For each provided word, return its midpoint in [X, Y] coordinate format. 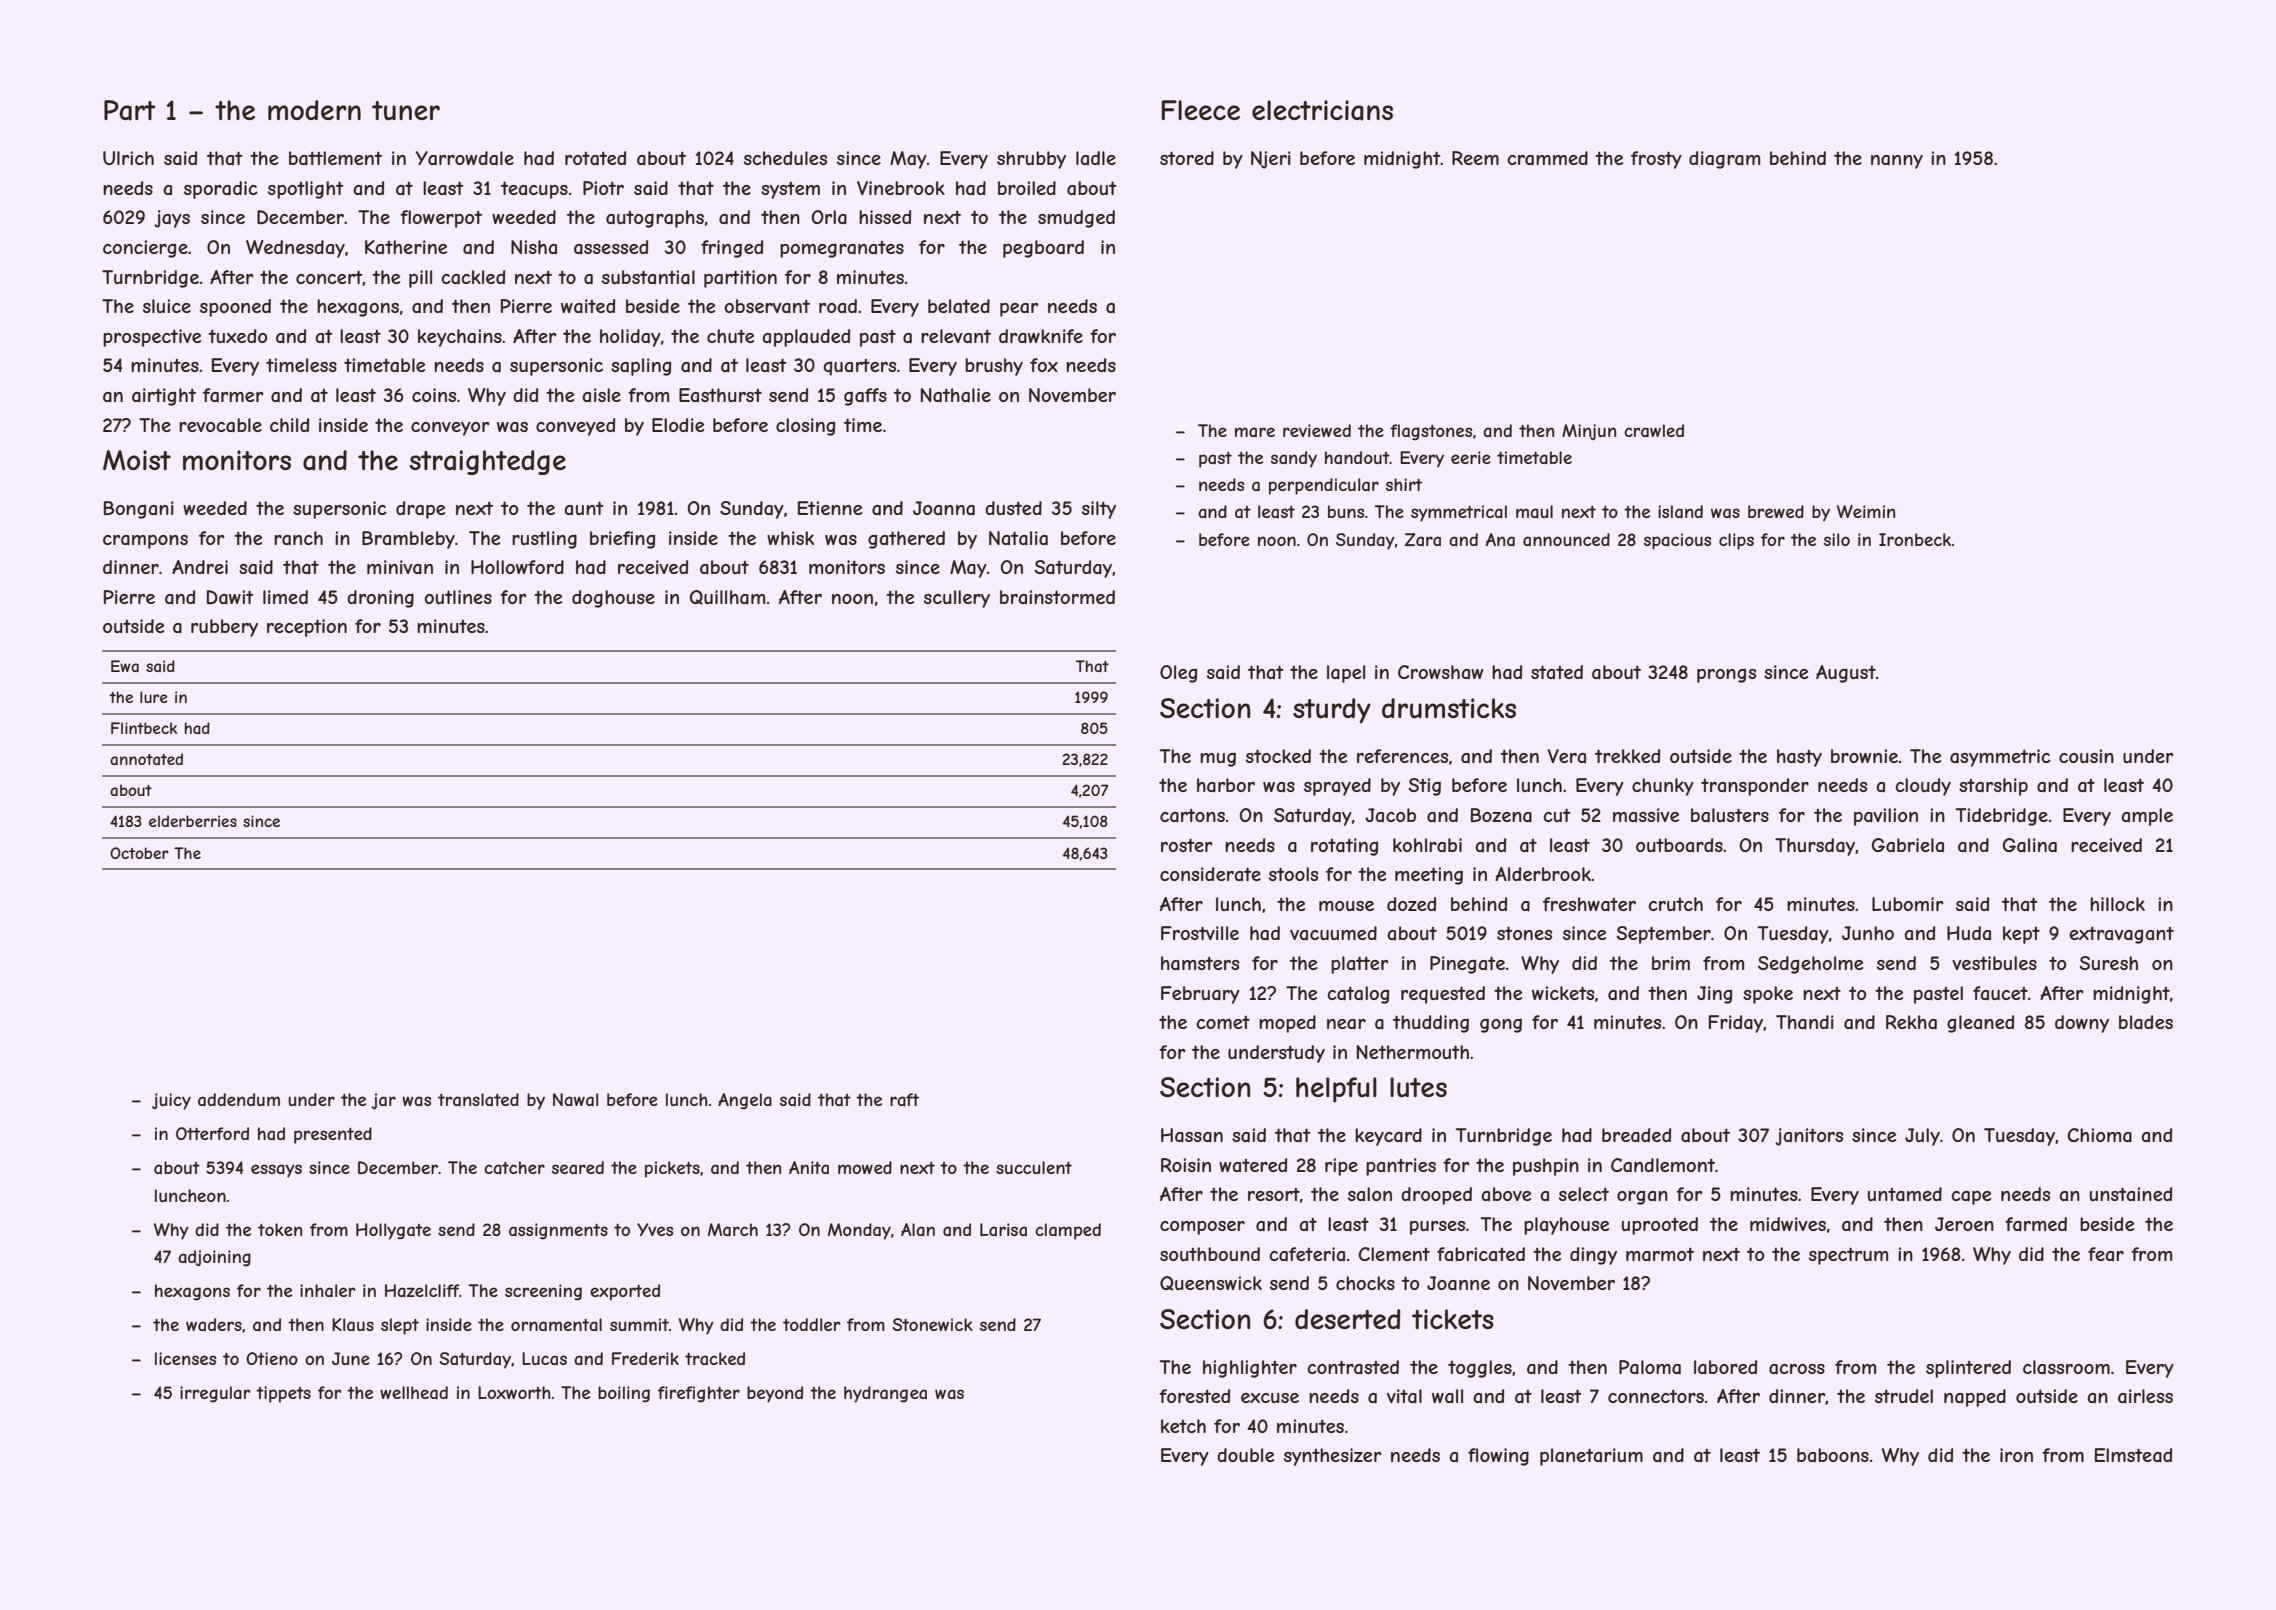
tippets [283, 1394]
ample [2147, 817]
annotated [146, 759]
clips [1736, 541]
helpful [1336, 1090]
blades [2146, 1022]
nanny [1897, 162]
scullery [957, 599]
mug [1218, 759]
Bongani [139, 510]
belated [959, 306]
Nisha [534, 247]
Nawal [575, 1099]
